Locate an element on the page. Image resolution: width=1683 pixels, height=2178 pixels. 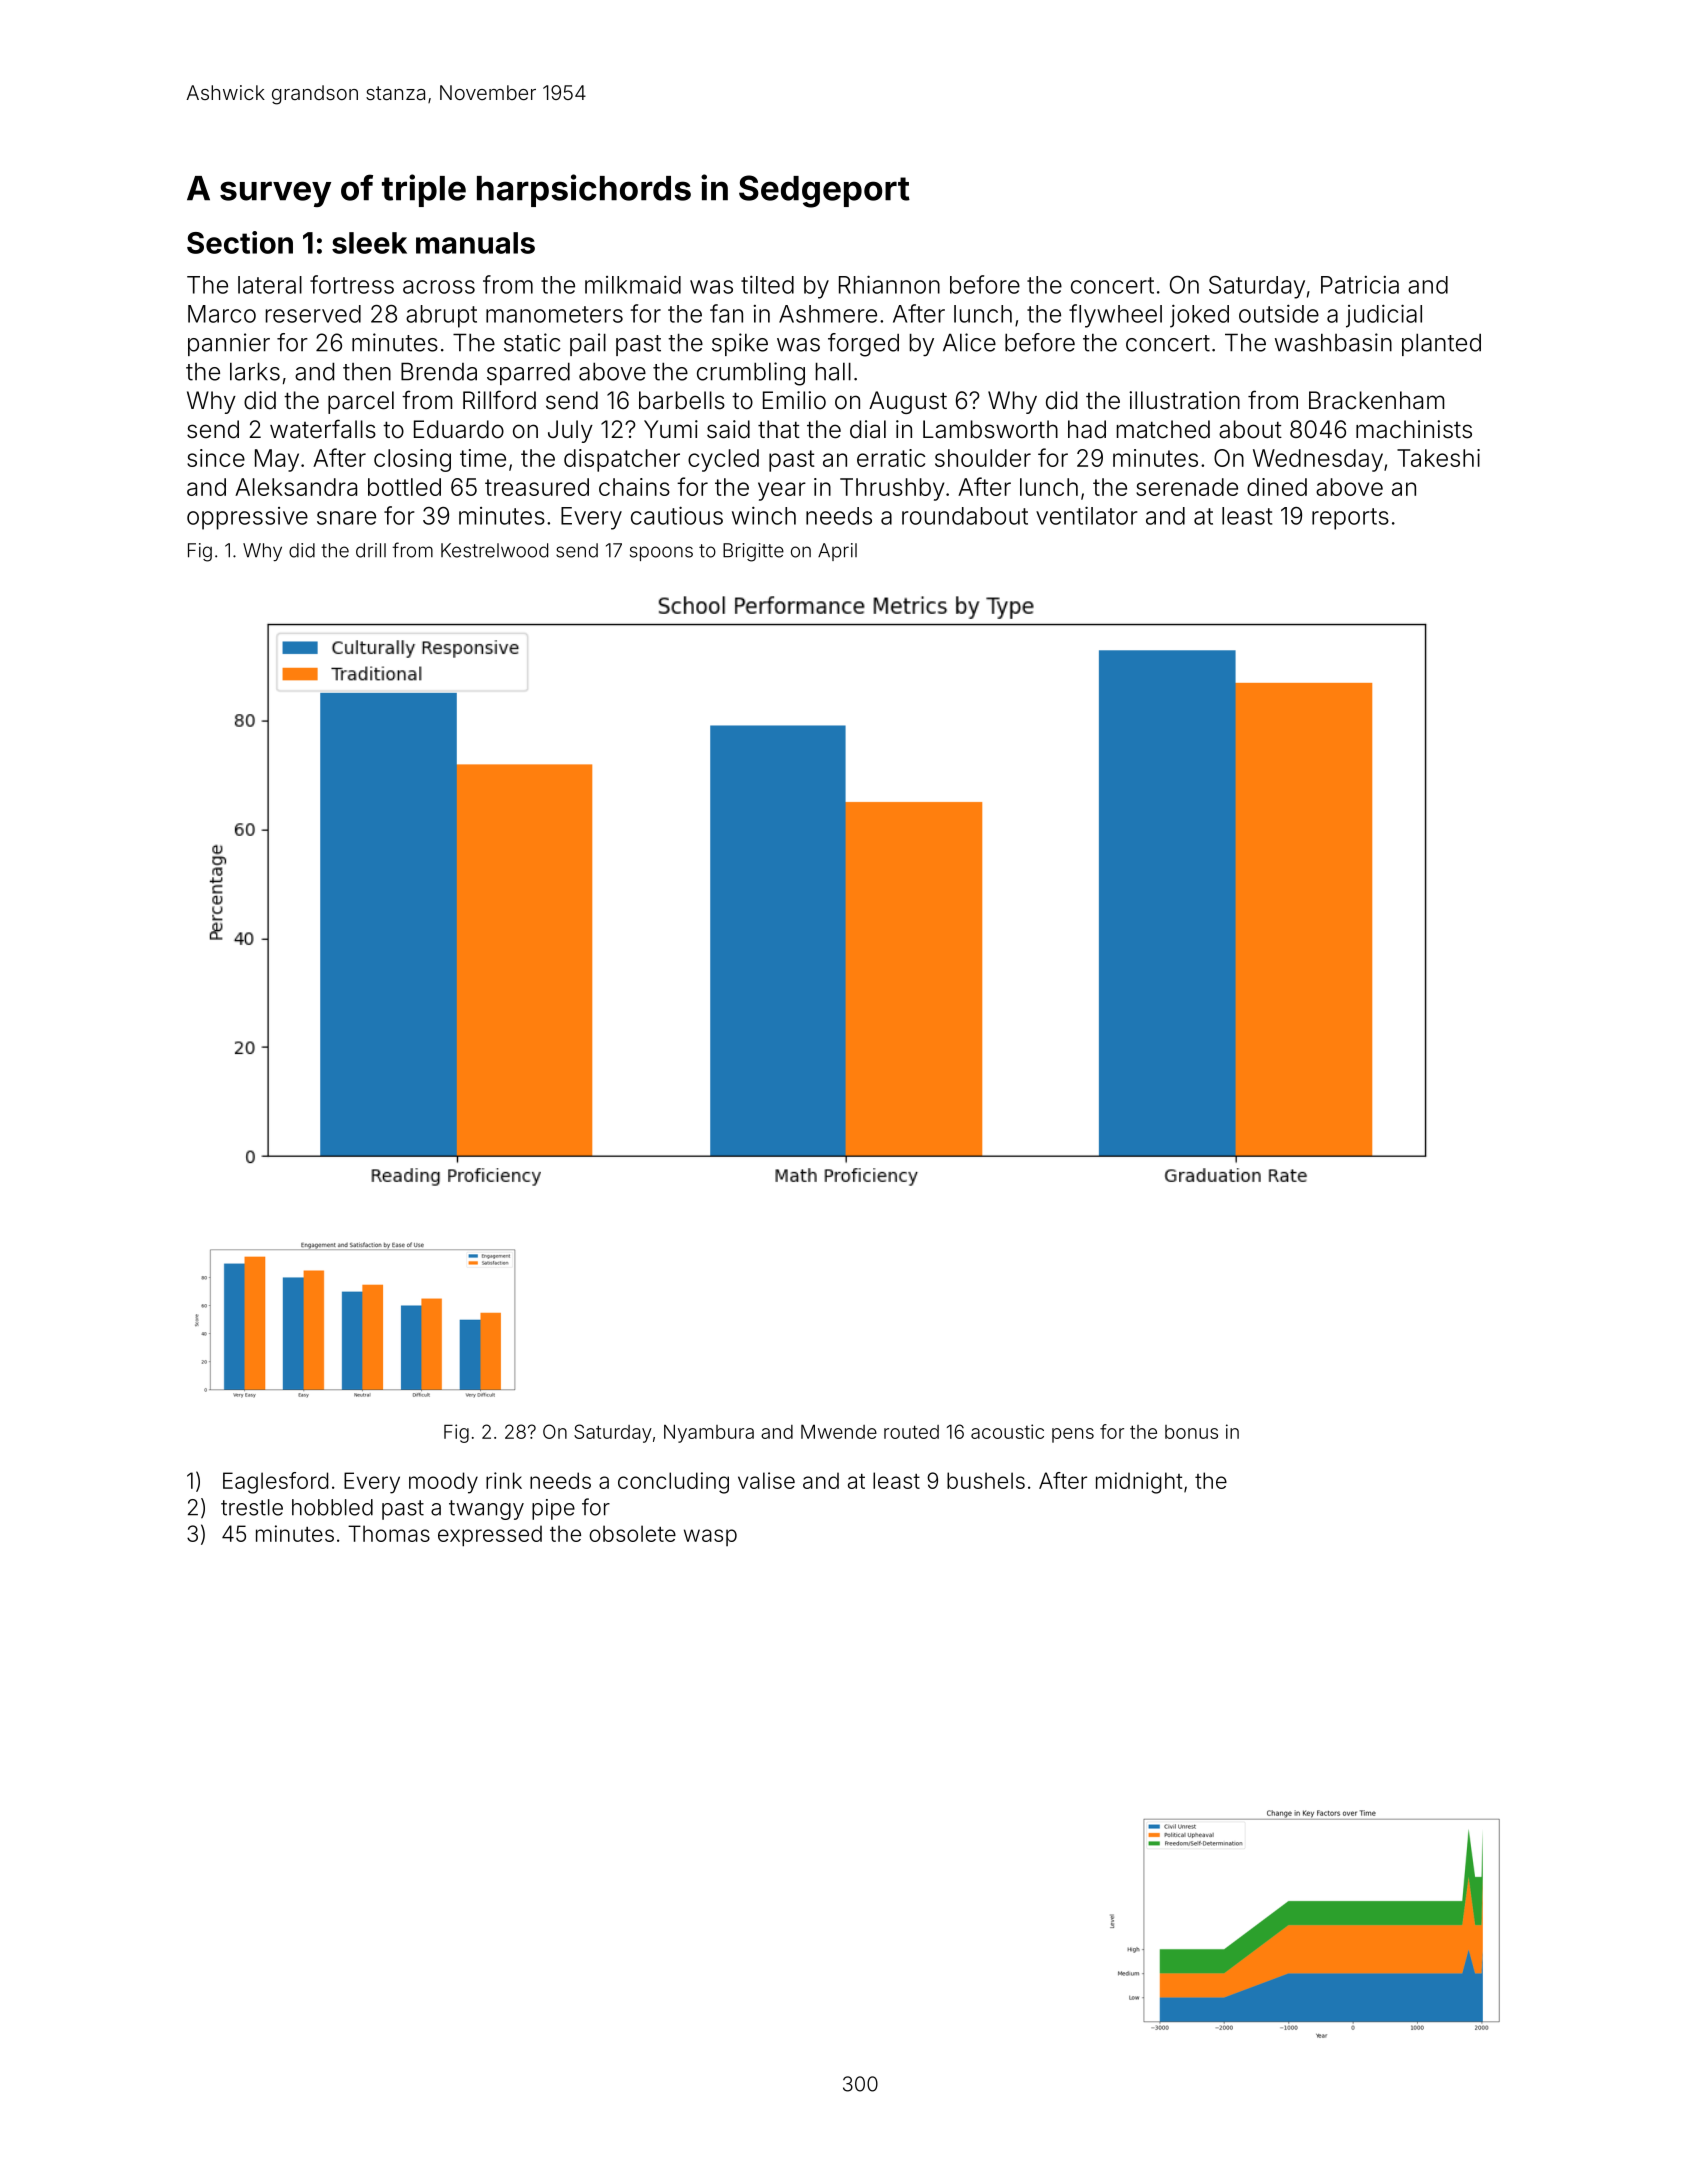
Nyambura is located at coordinates (709, 1433).
